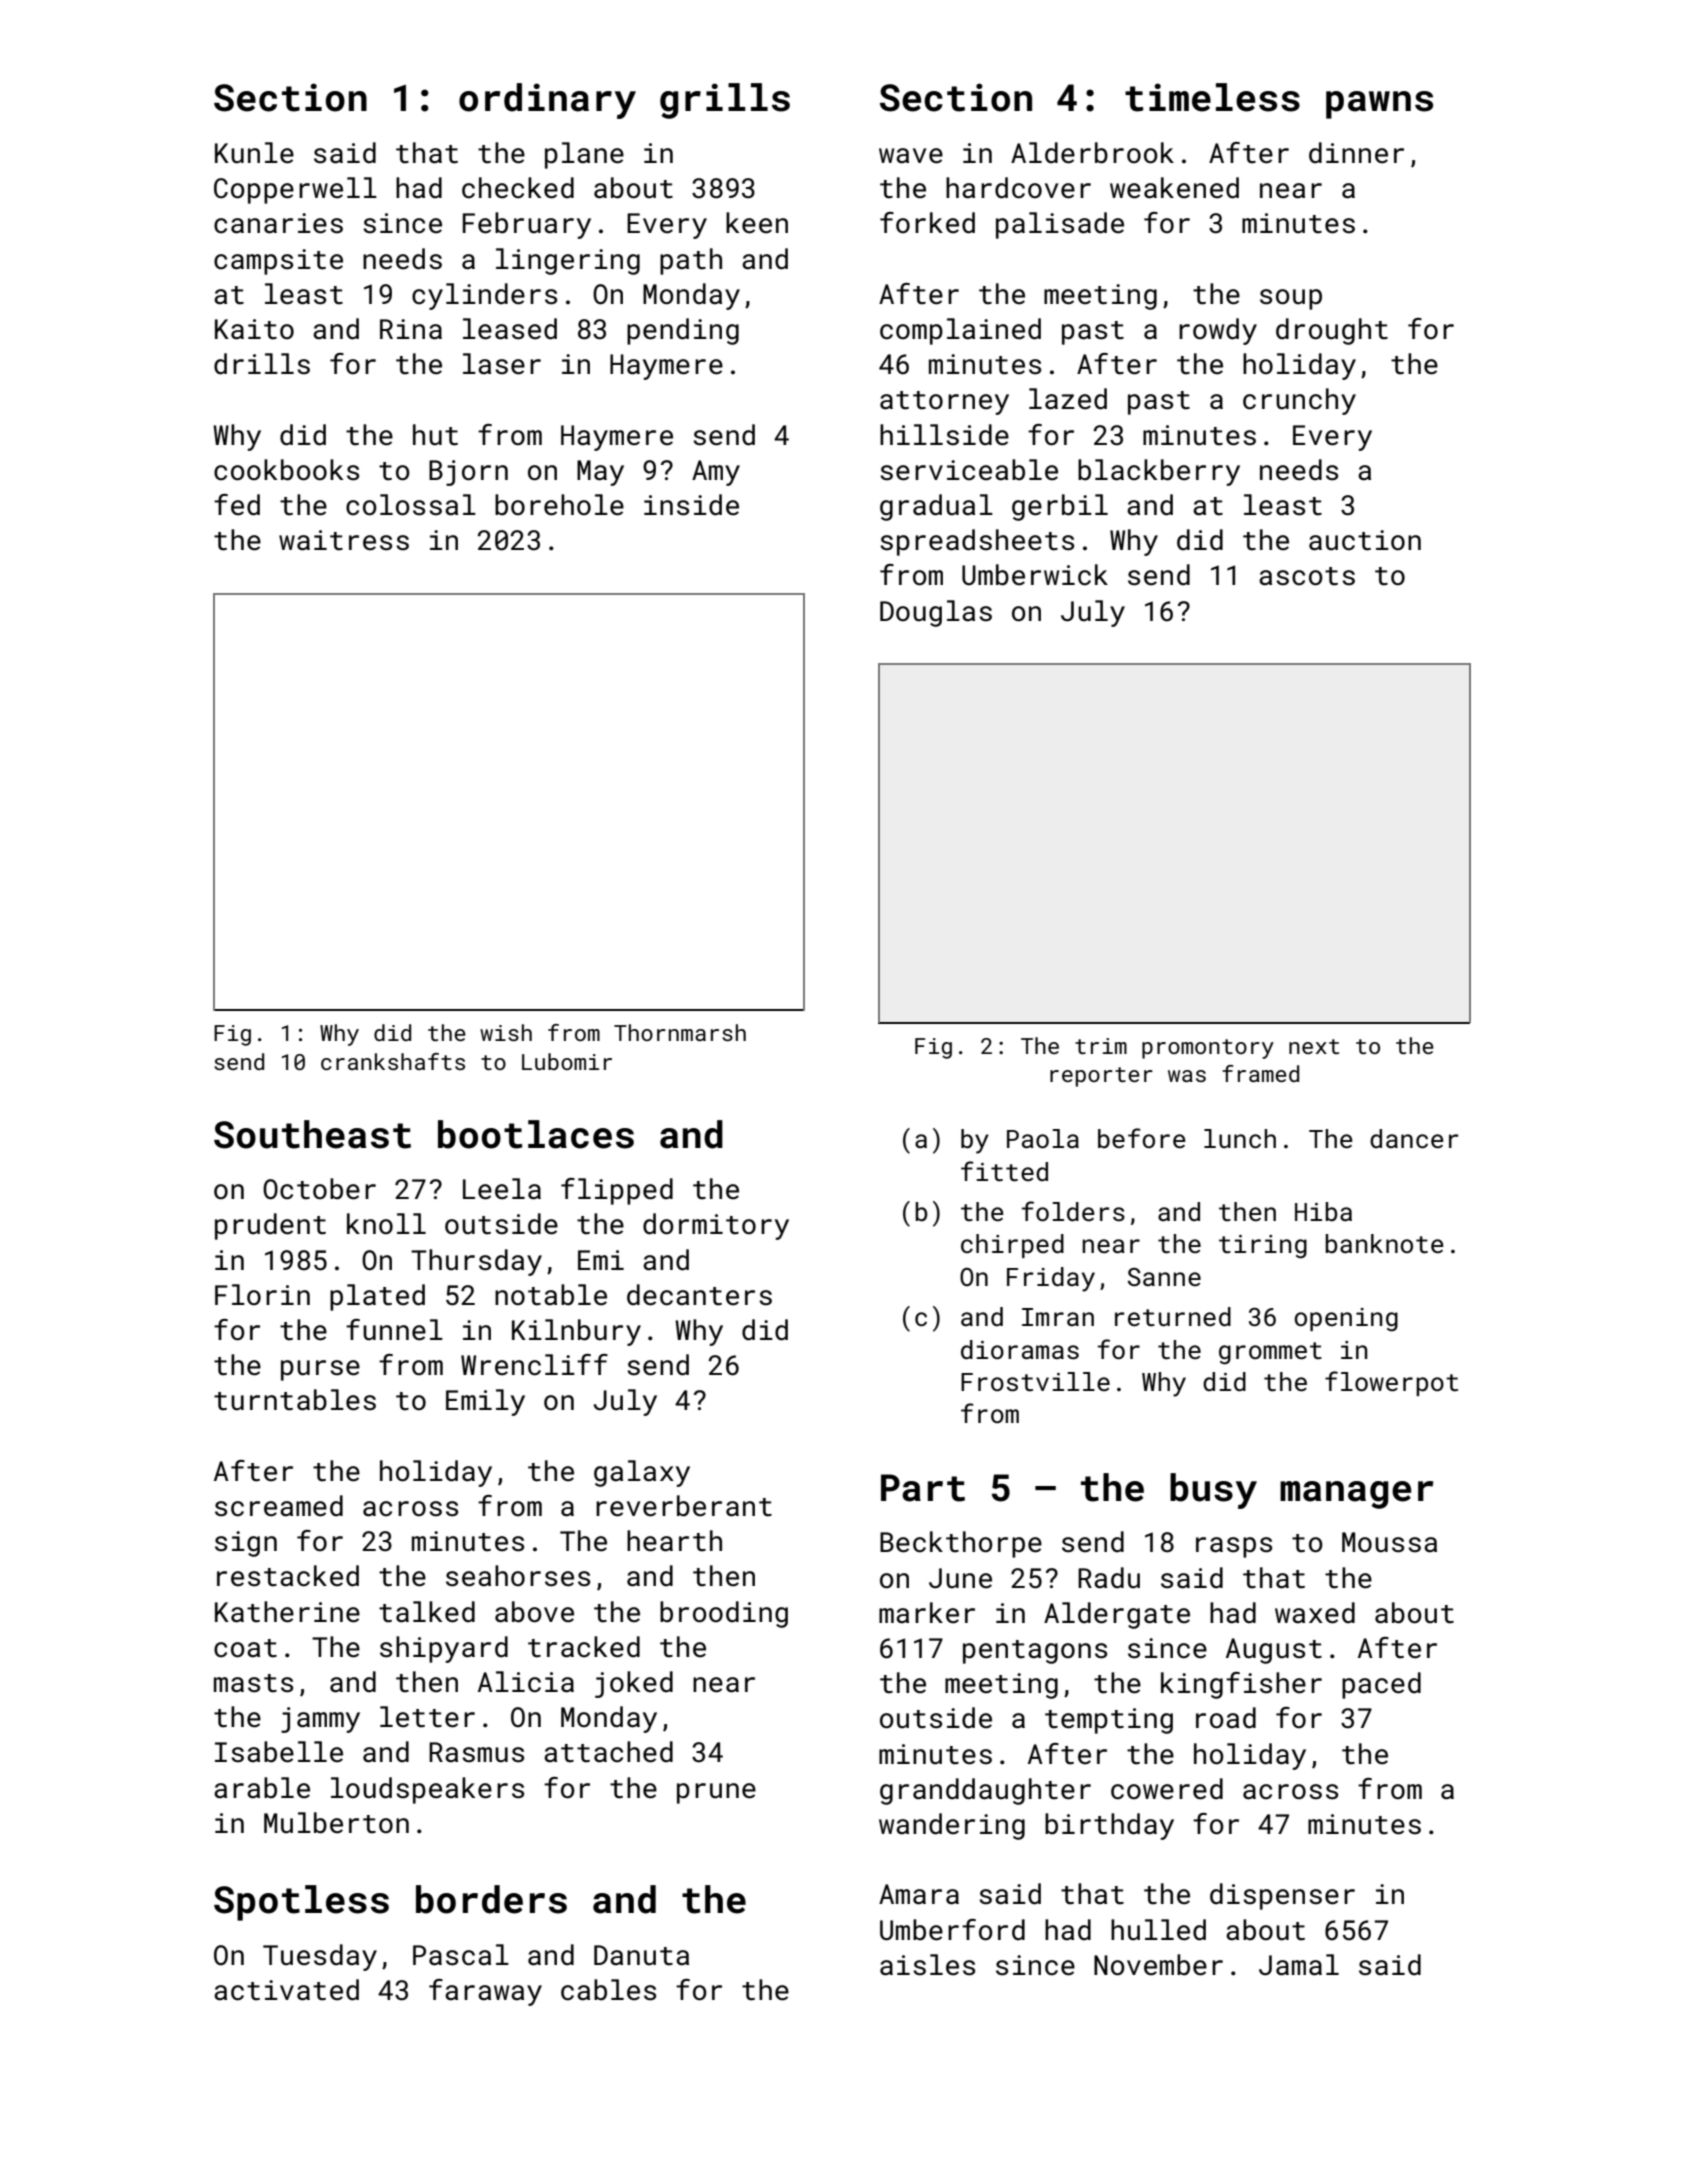  What do you see at coordinates (1365, 540) in the screenshot?
I see `auction` at bounding box center [1365, 540].
